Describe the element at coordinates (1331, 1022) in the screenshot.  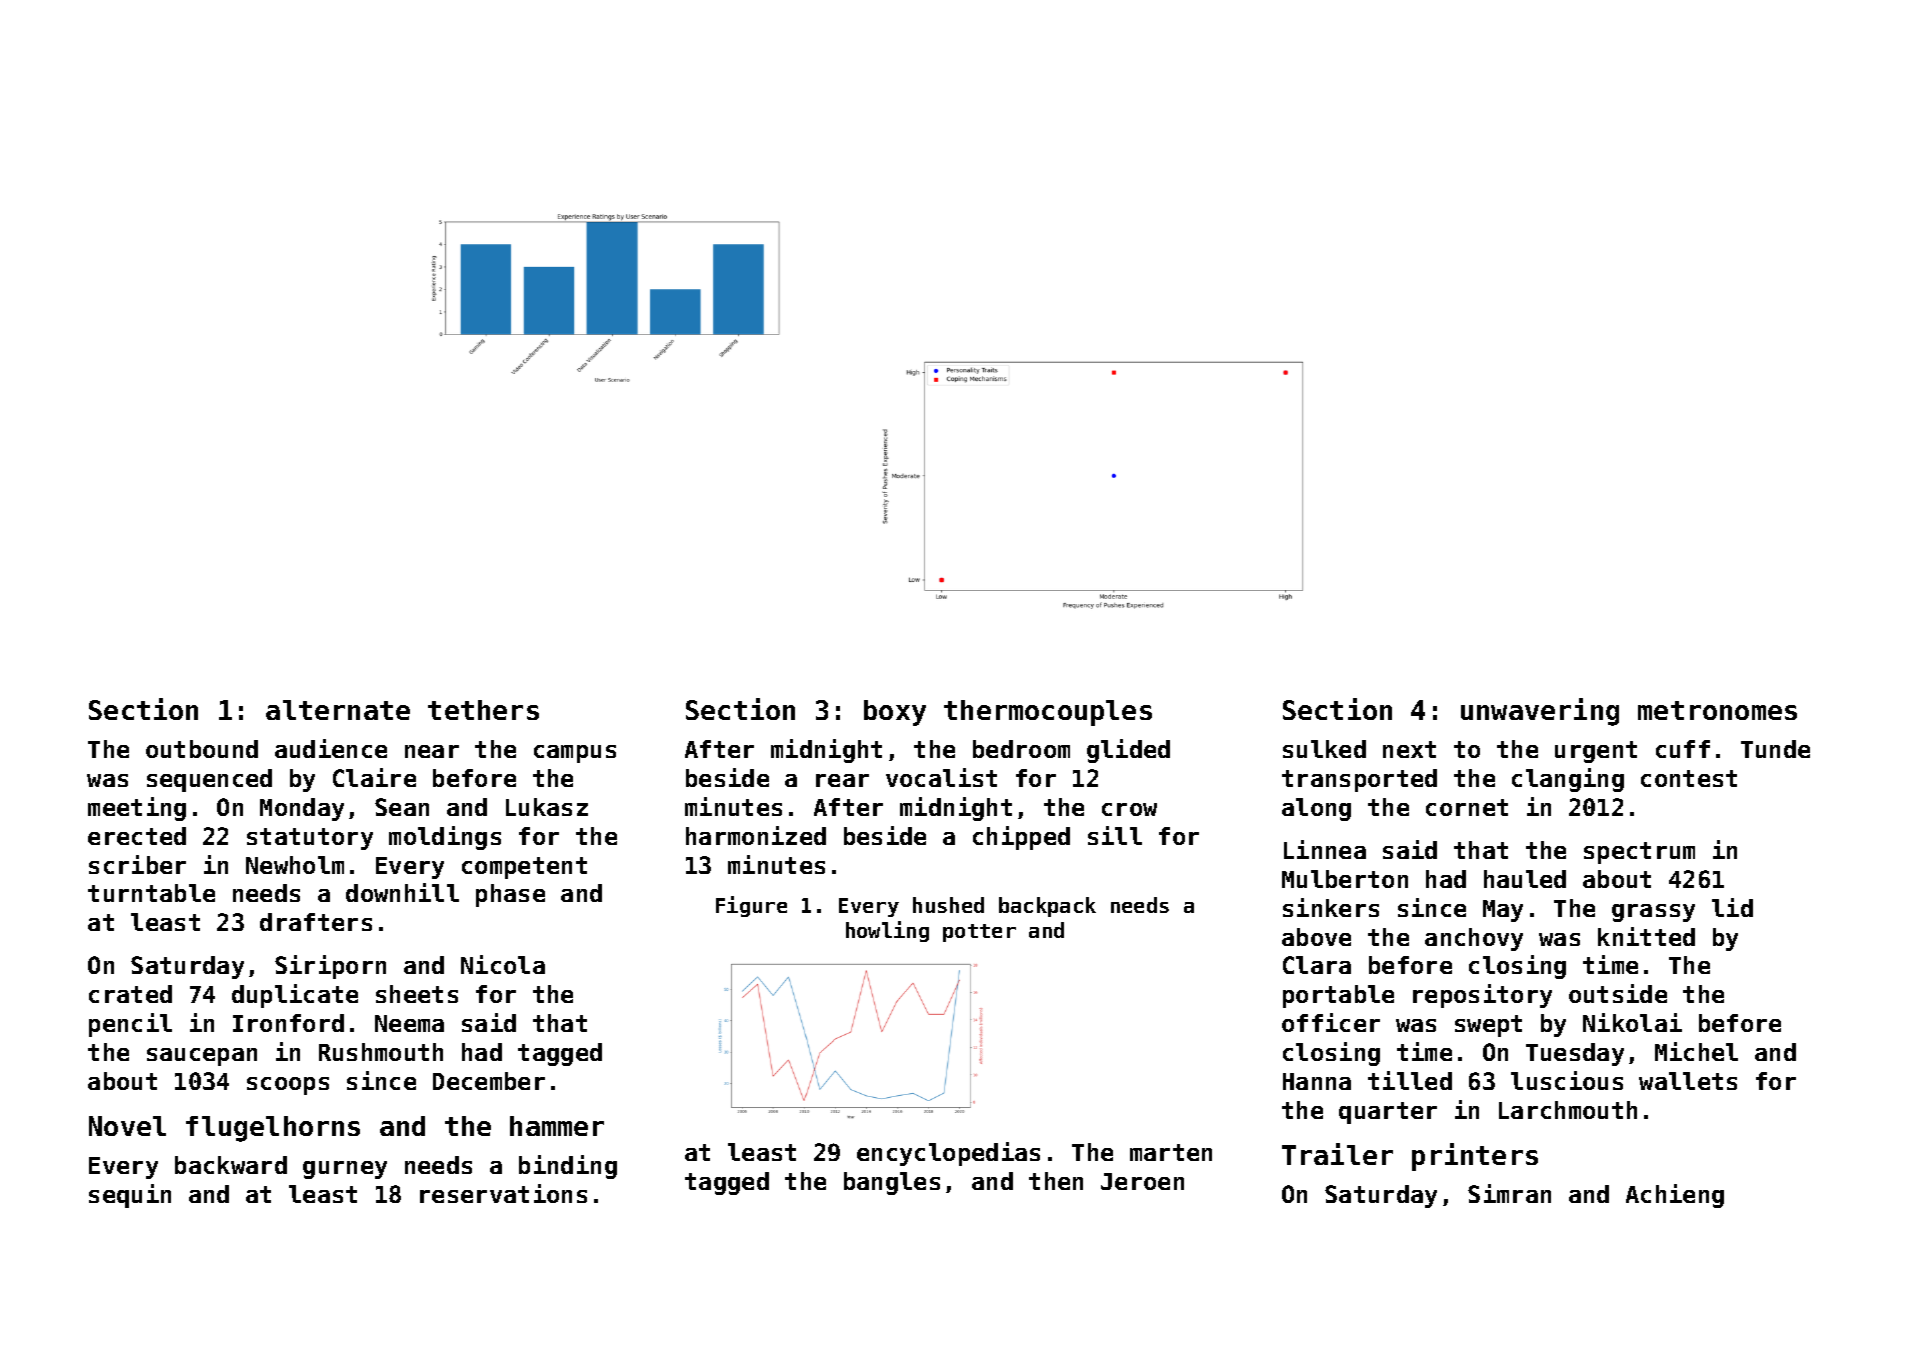
I see `officer` at that location.
